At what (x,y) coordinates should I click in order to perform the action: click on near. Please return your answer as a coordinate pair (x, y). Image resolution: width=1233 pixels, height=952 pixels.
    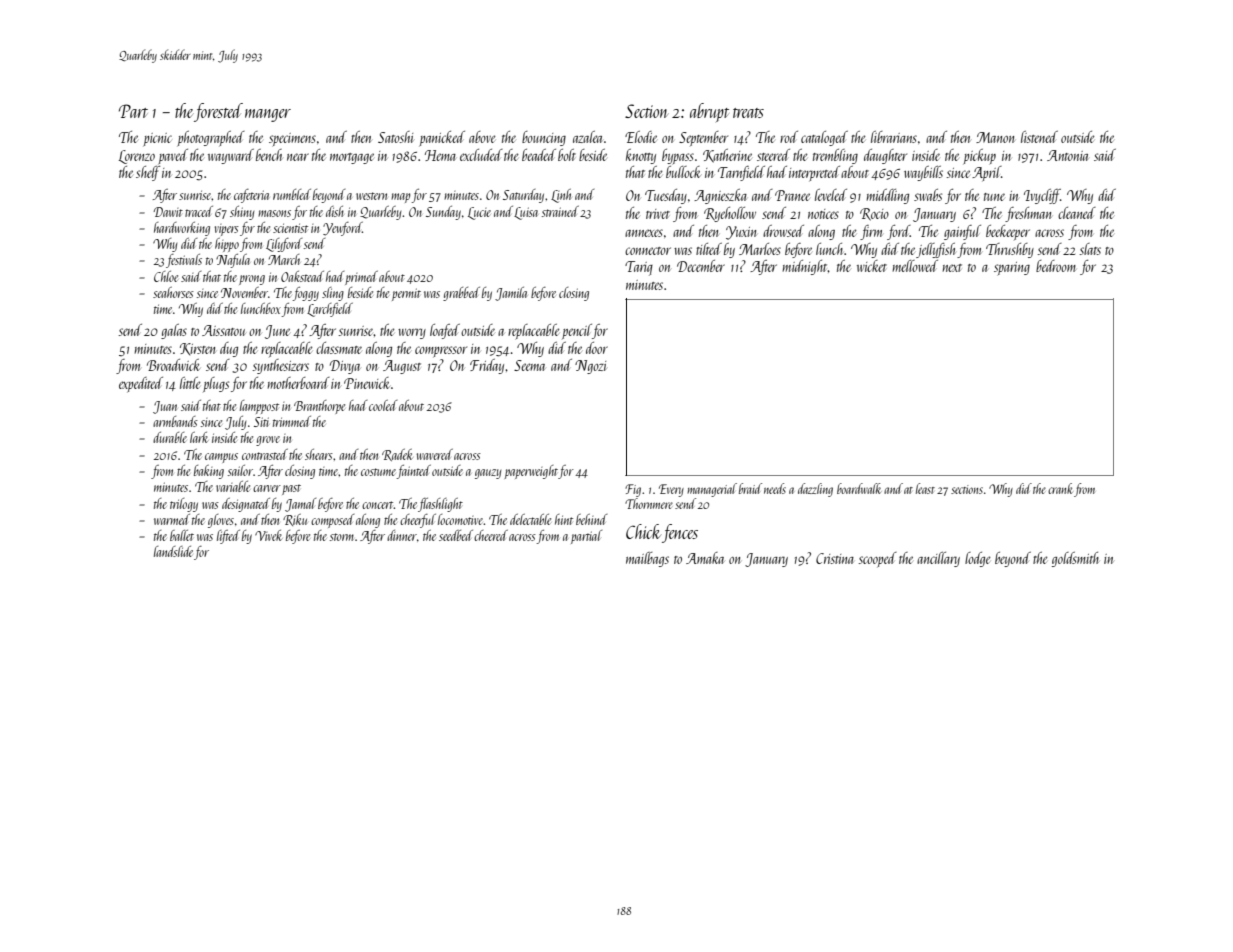
    Looking at the image, I should click on (298, 157).
